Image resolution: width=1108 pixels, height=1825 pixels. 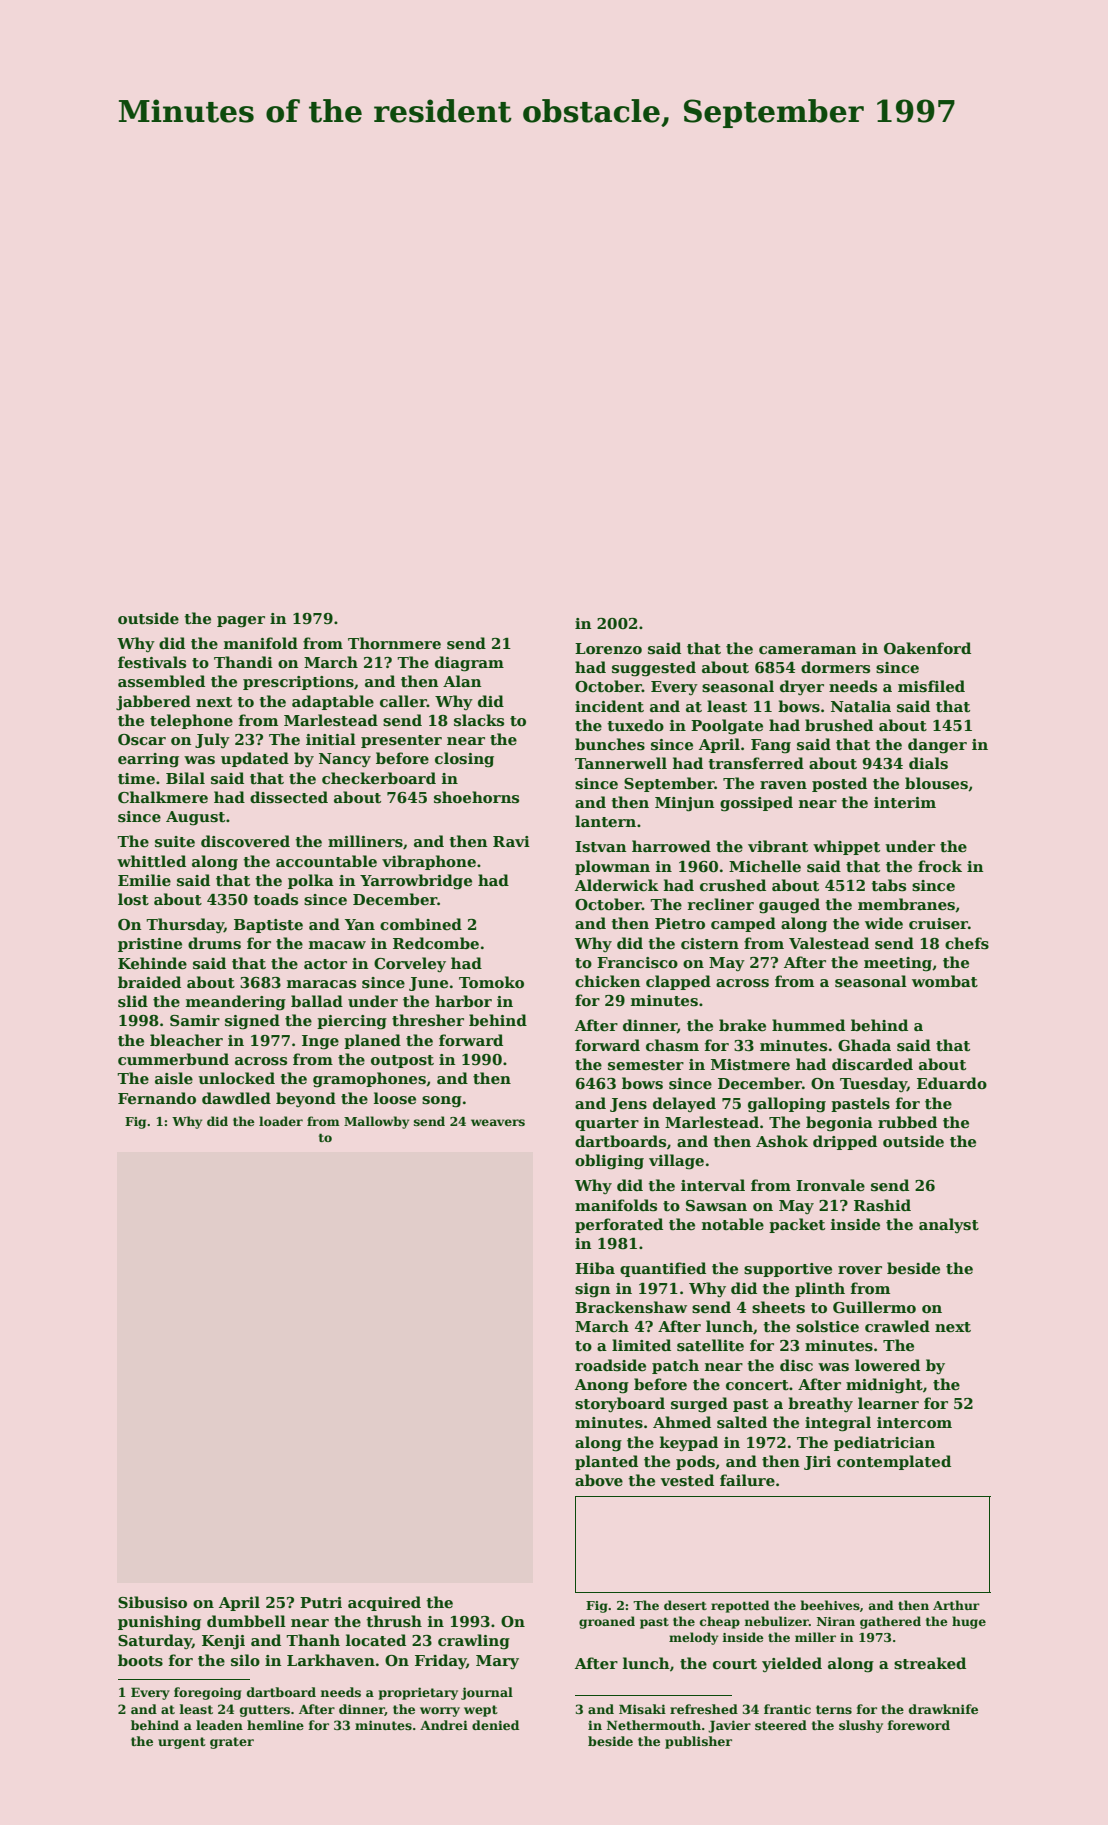 I want to click on polka, so click(x=311, y=881).
